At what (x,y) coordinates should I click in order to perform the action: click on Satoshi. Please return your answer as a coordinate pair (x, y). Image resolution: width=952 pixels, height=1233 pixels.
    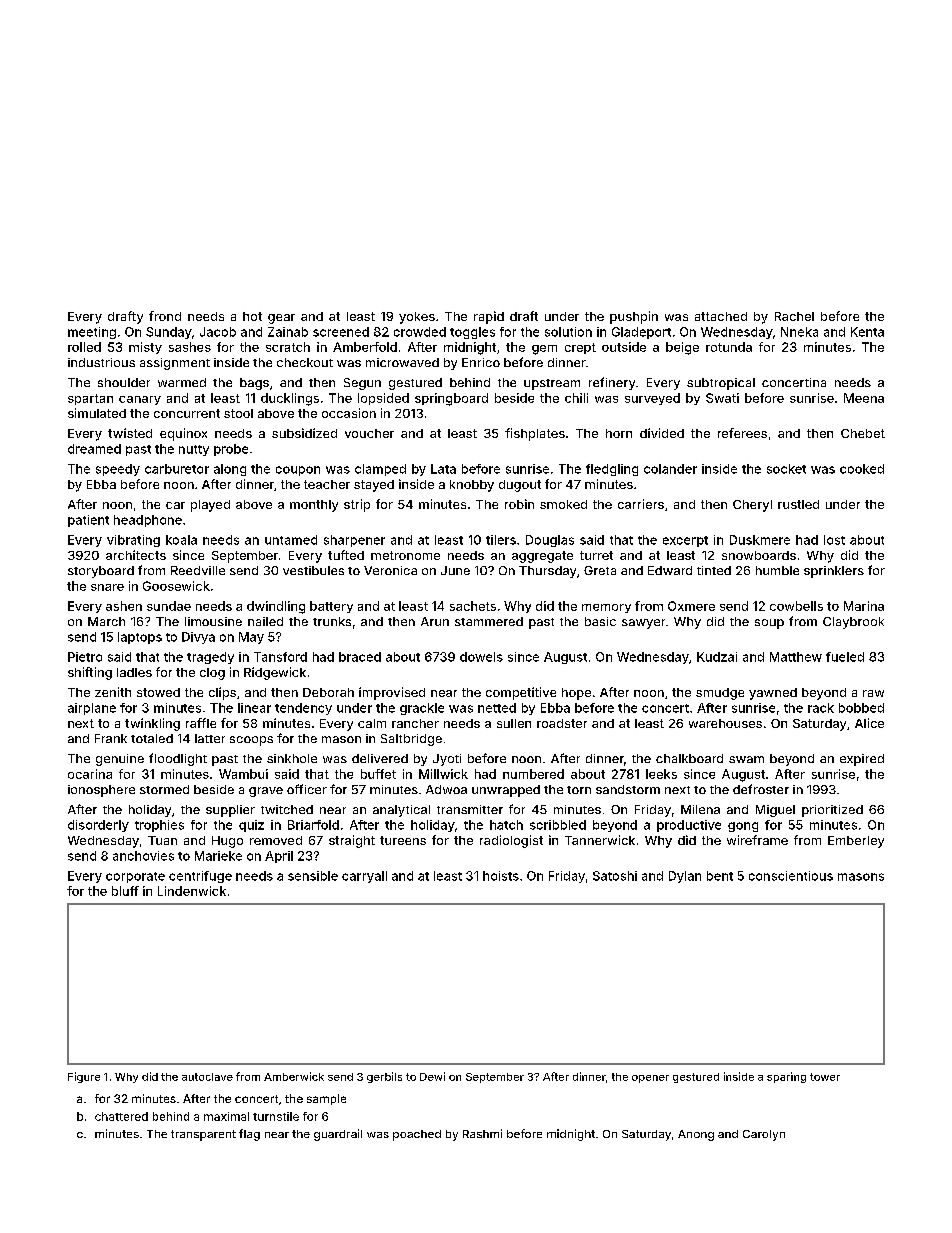
    Looking at the image, I should click on (615, 876).
